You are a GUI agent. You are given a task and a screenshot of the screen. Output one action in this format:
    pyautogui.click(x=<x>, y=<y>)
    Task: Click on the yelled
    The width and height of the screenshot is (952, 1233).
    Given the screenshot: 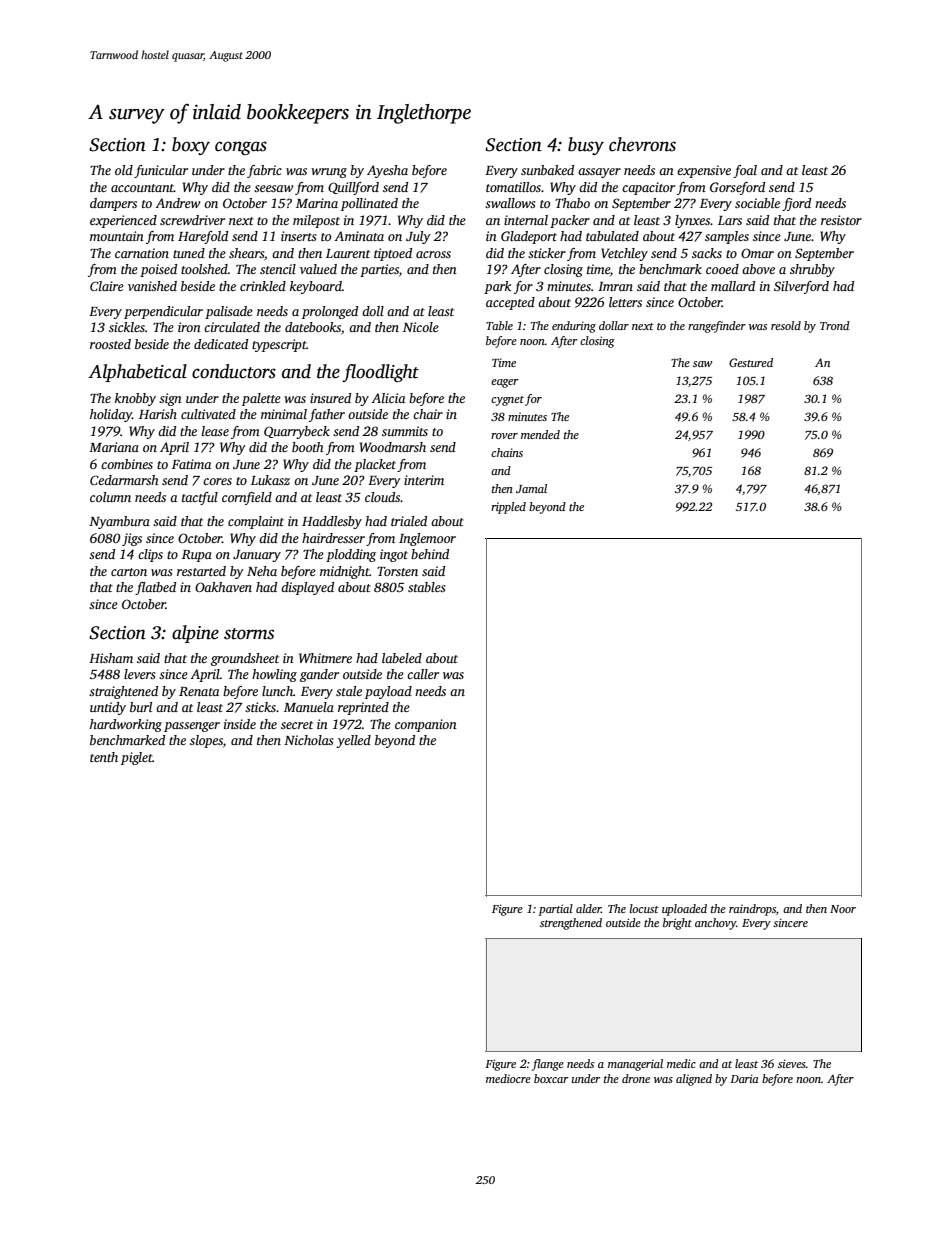 What is the action you would take?
    pyautogui.click(x=353, y=741)
